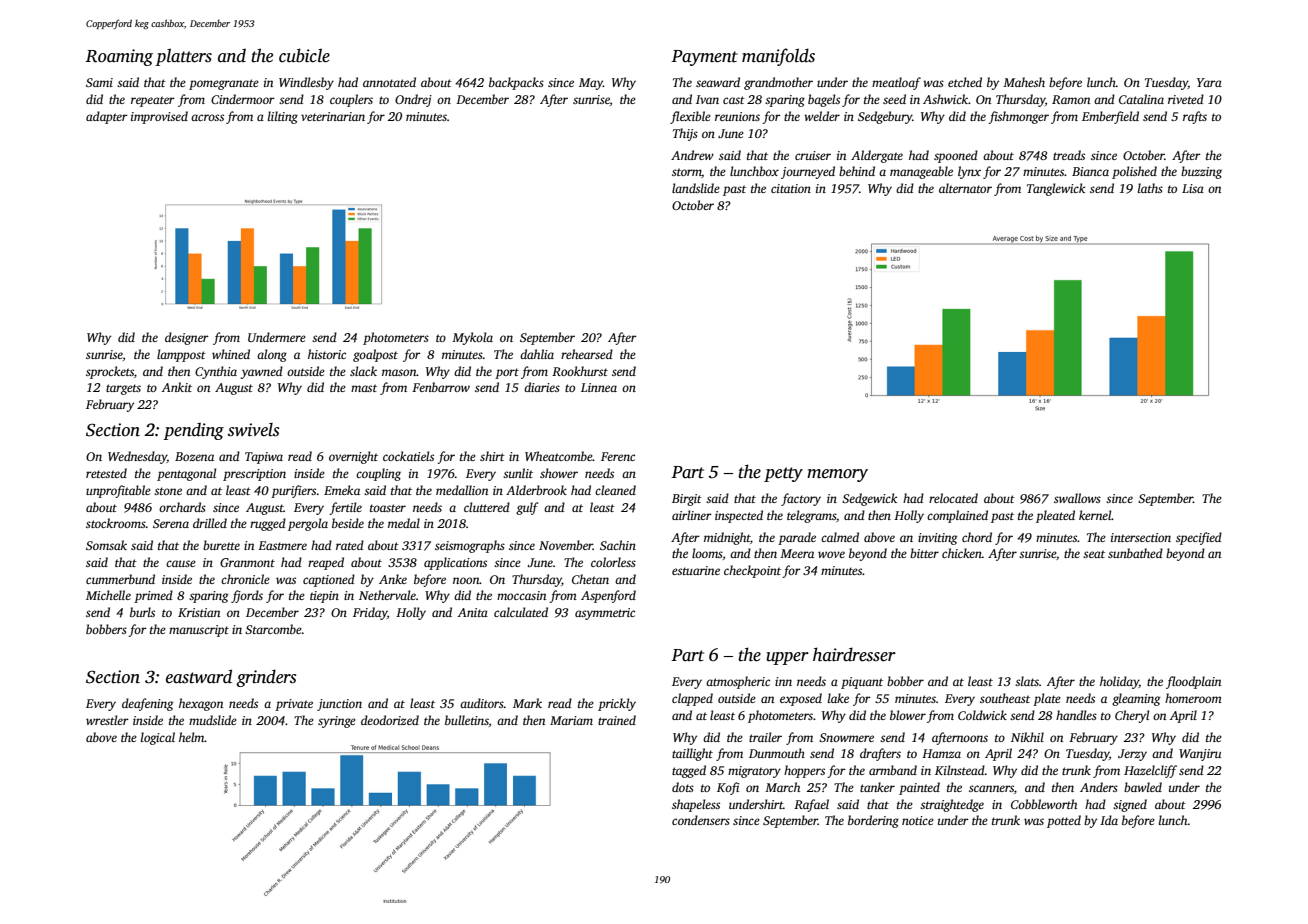 This screenshot has width=1308, height=924. What do you see at coordinates (1150, 188) in the screenshot?
I see `laths` at bounding box center [1150, 188].
